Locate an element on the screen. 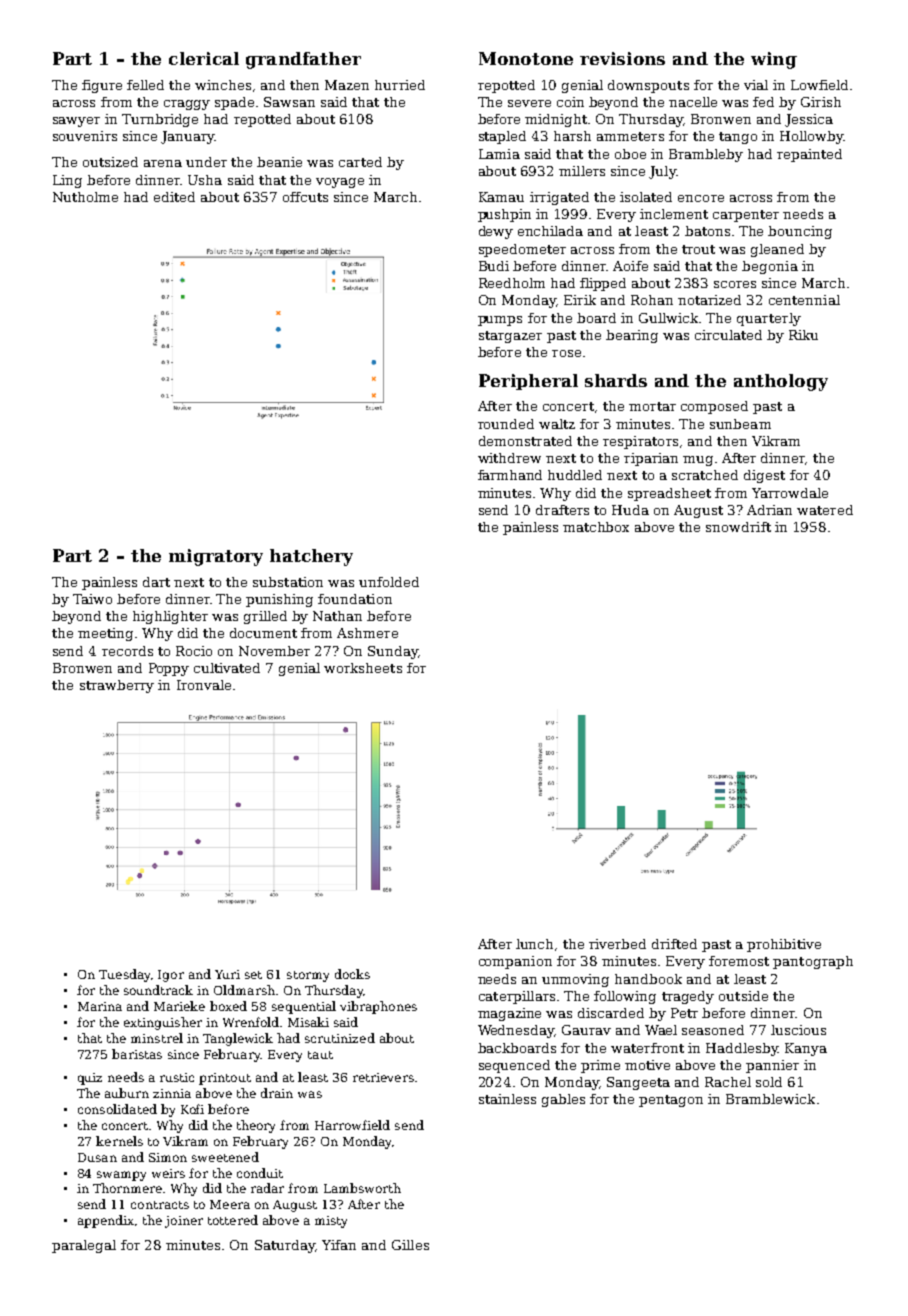 This screenshot has height=1316, width=908. companion is located at coordinates (515, 962).
